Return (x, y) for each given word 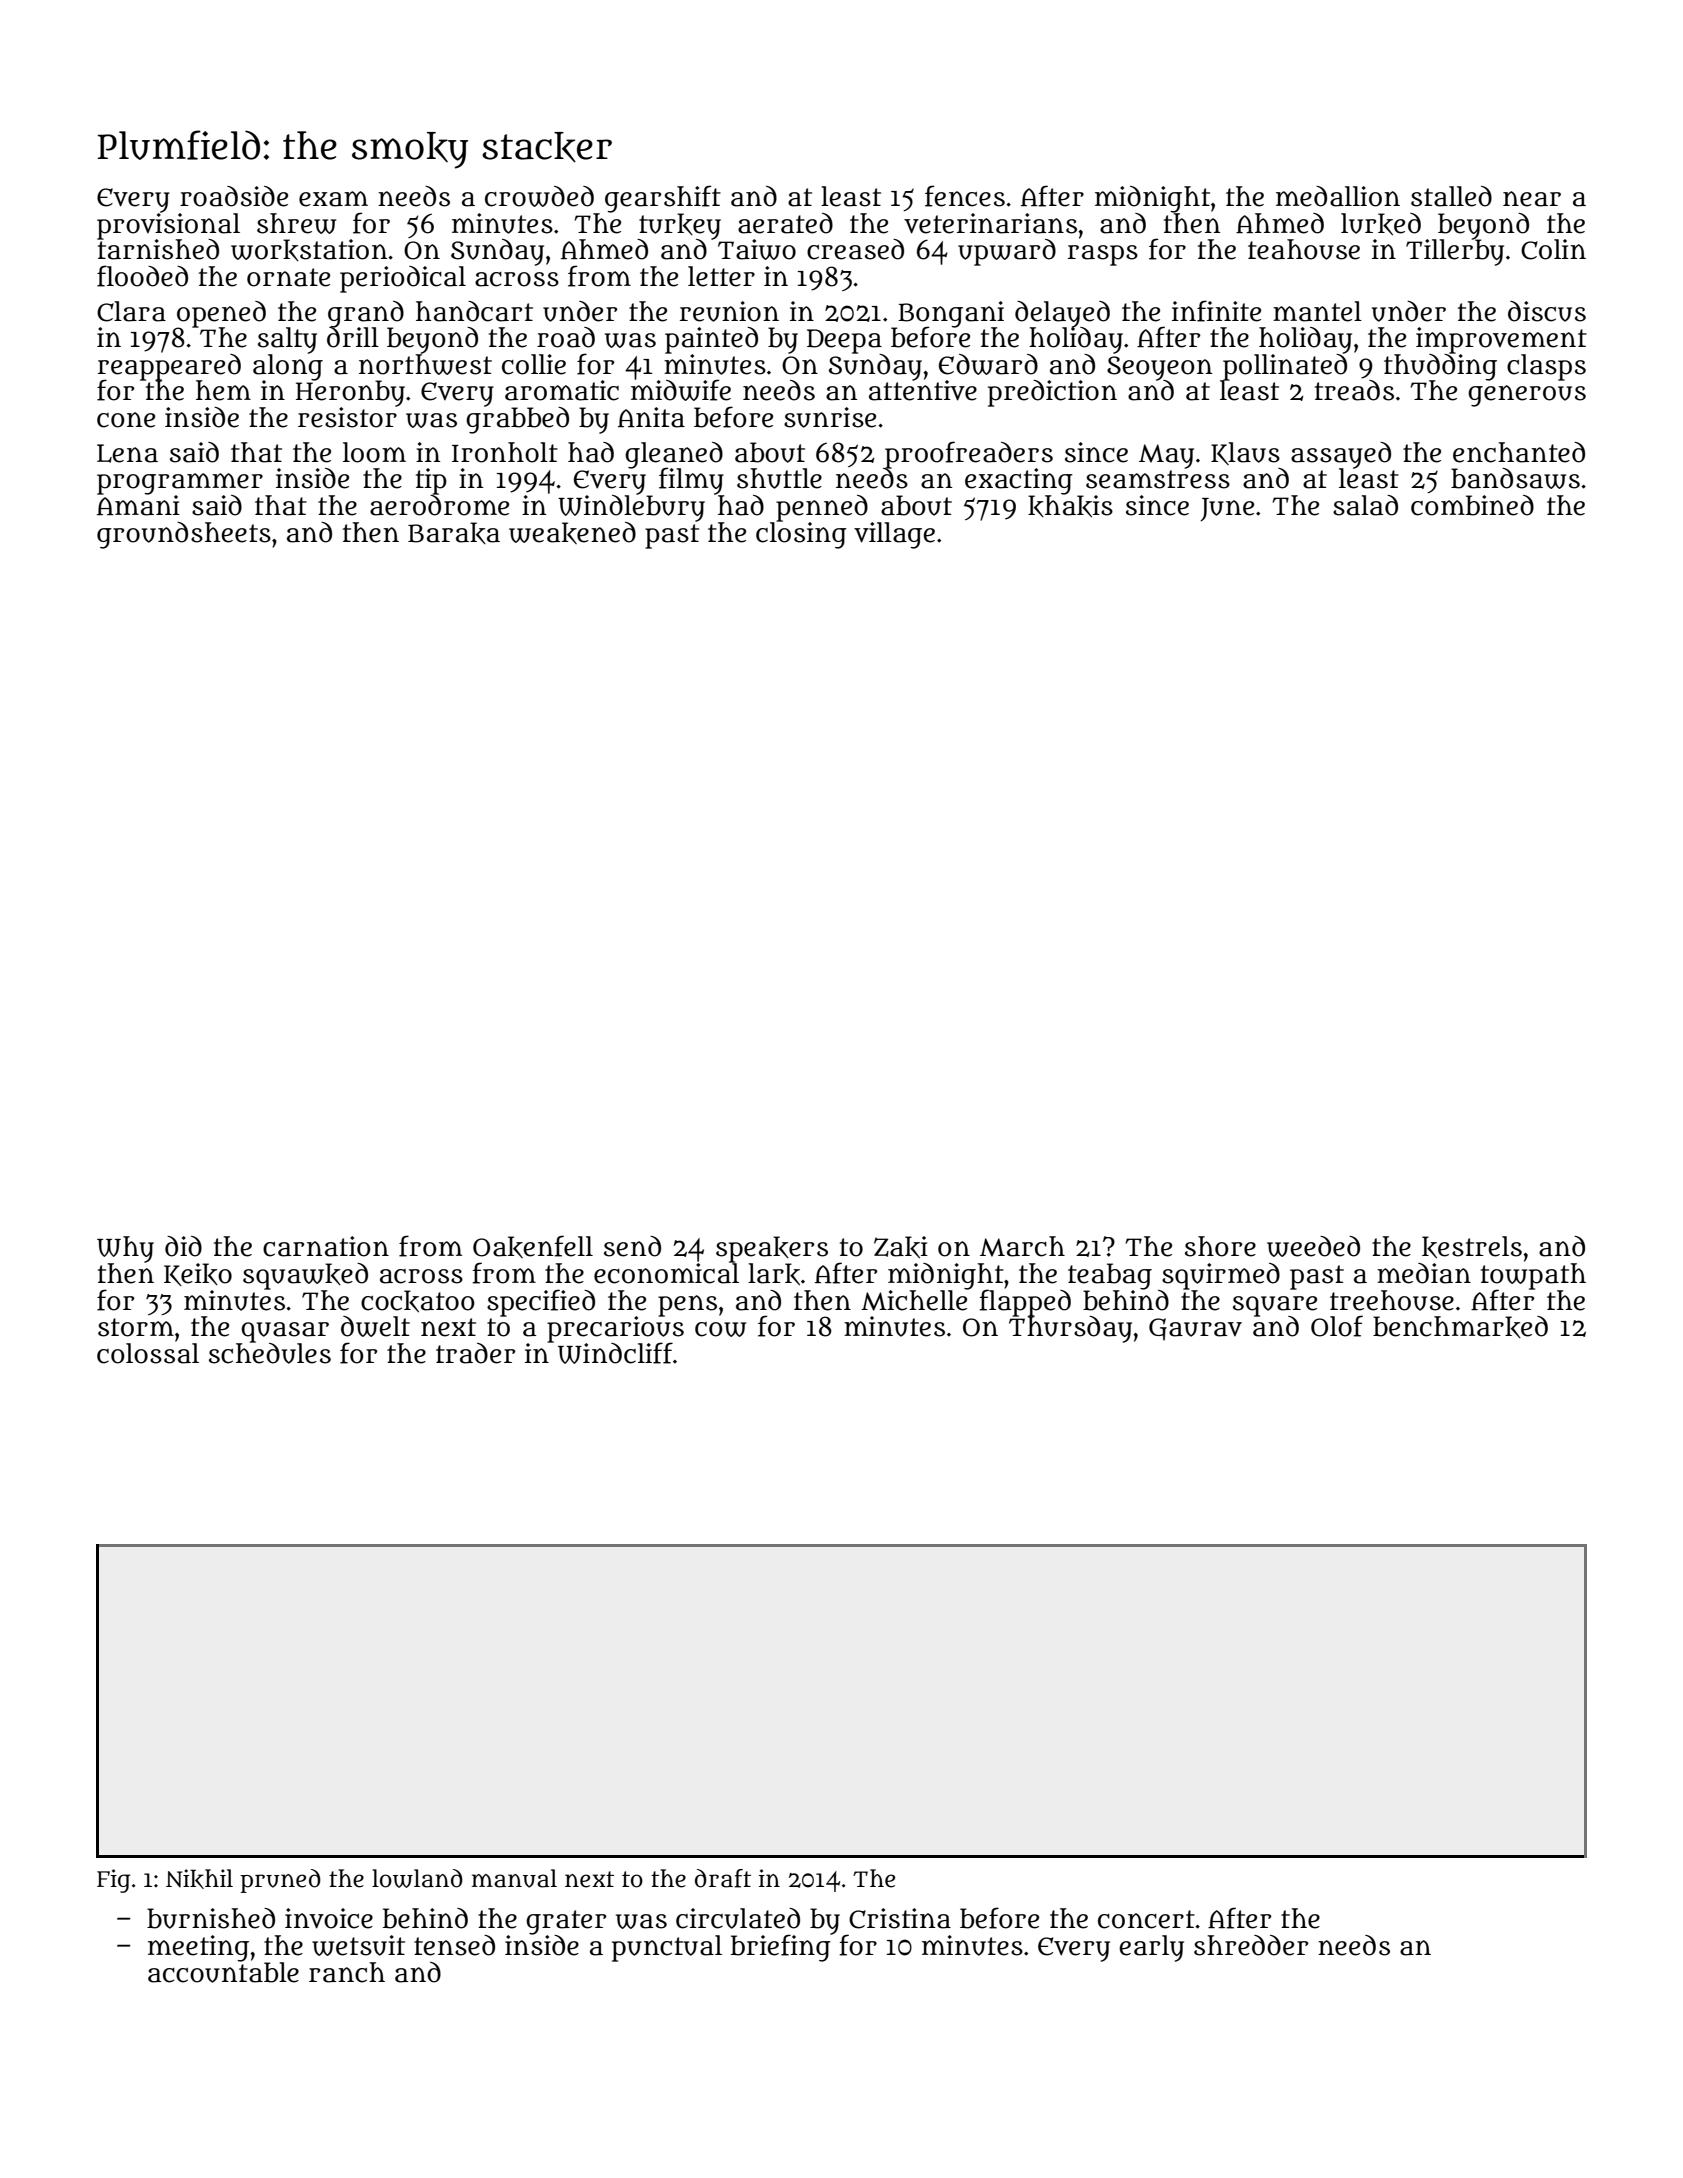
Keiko (198, 1274)
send (632, 1246)
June (1227, 510)
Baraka (454, 533)
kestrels (1472, 1247)
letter (721, 276)
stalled (1451, 196)
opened (221, 314)
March (1022, 1246)
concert (1146, 1919)
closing (801, 535)
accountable (223, 1972)
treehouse (1392, 1300)
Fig (114, 1881)
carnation (326, 1246)
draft (723, 1878)
